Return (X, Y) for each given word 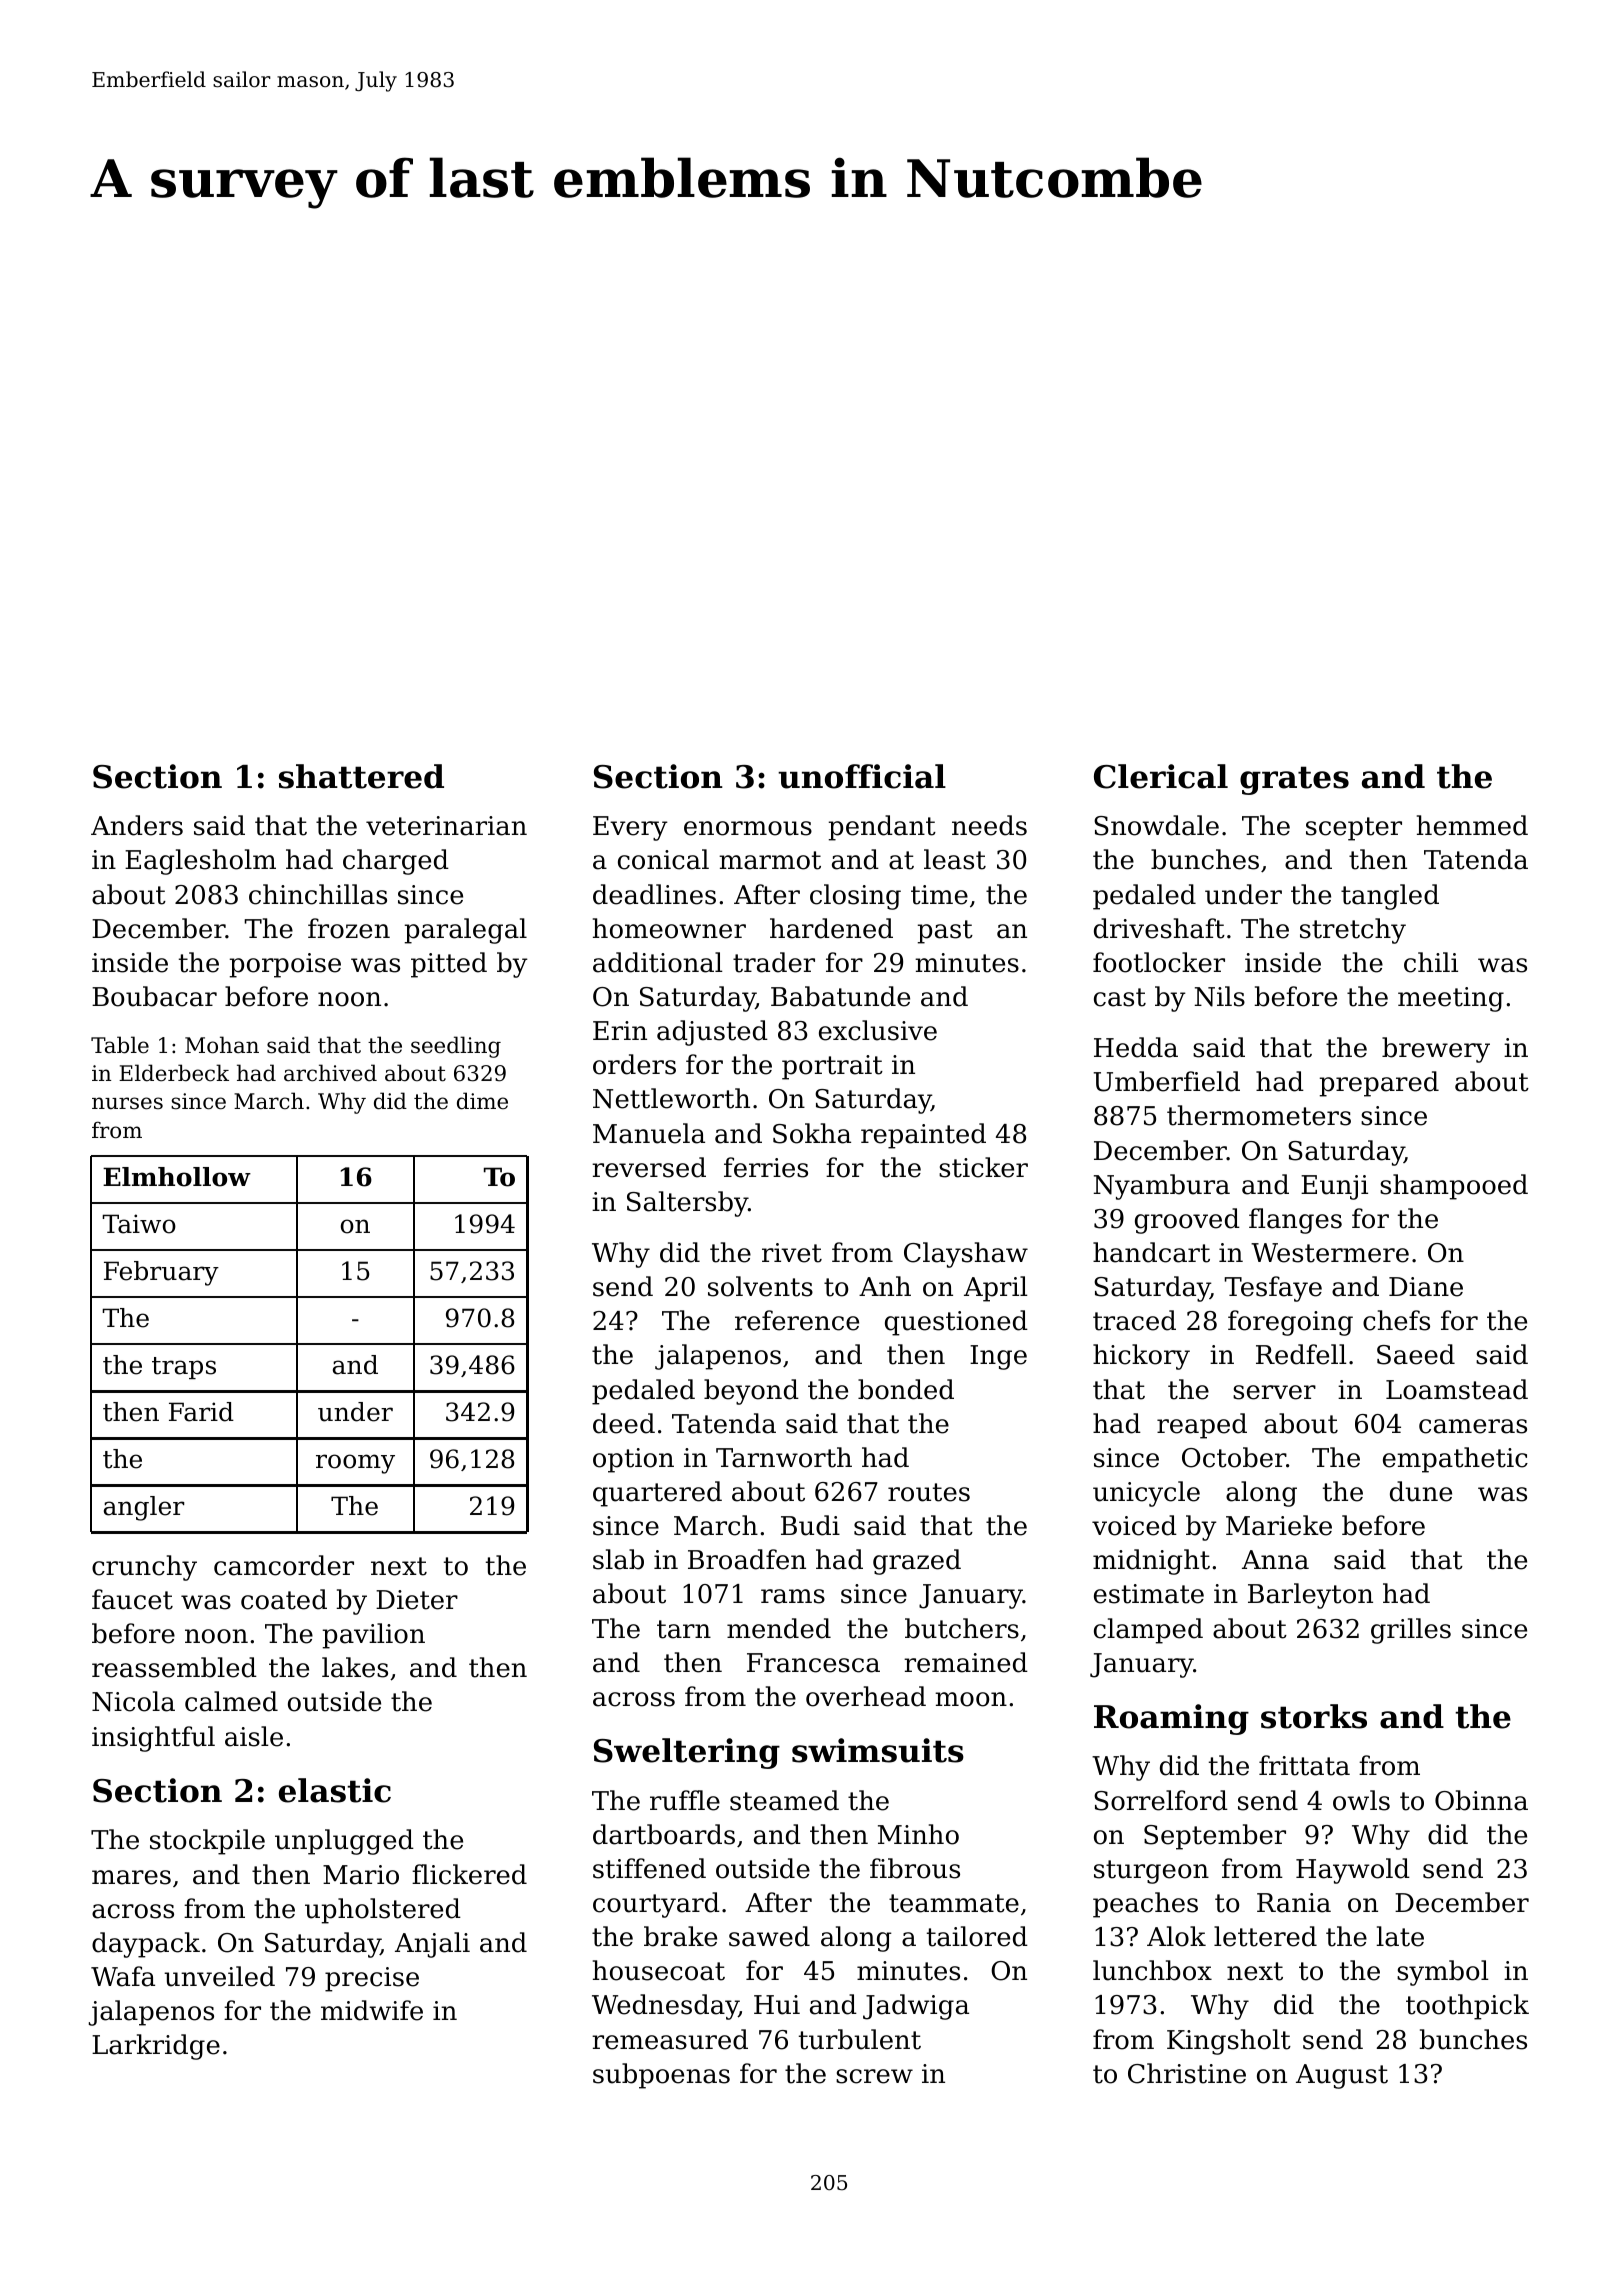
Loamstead (1457, 1389)
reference (797, 1320)
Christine (1187, 2073)
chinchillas (318, 894)
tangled (1390, 897)
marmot (770, 860)
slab (618, 1559)
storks (1314, 1716)
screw (874, 2076)
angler (144, 1508)
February (161, 1273)
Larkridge (156, 2047)
